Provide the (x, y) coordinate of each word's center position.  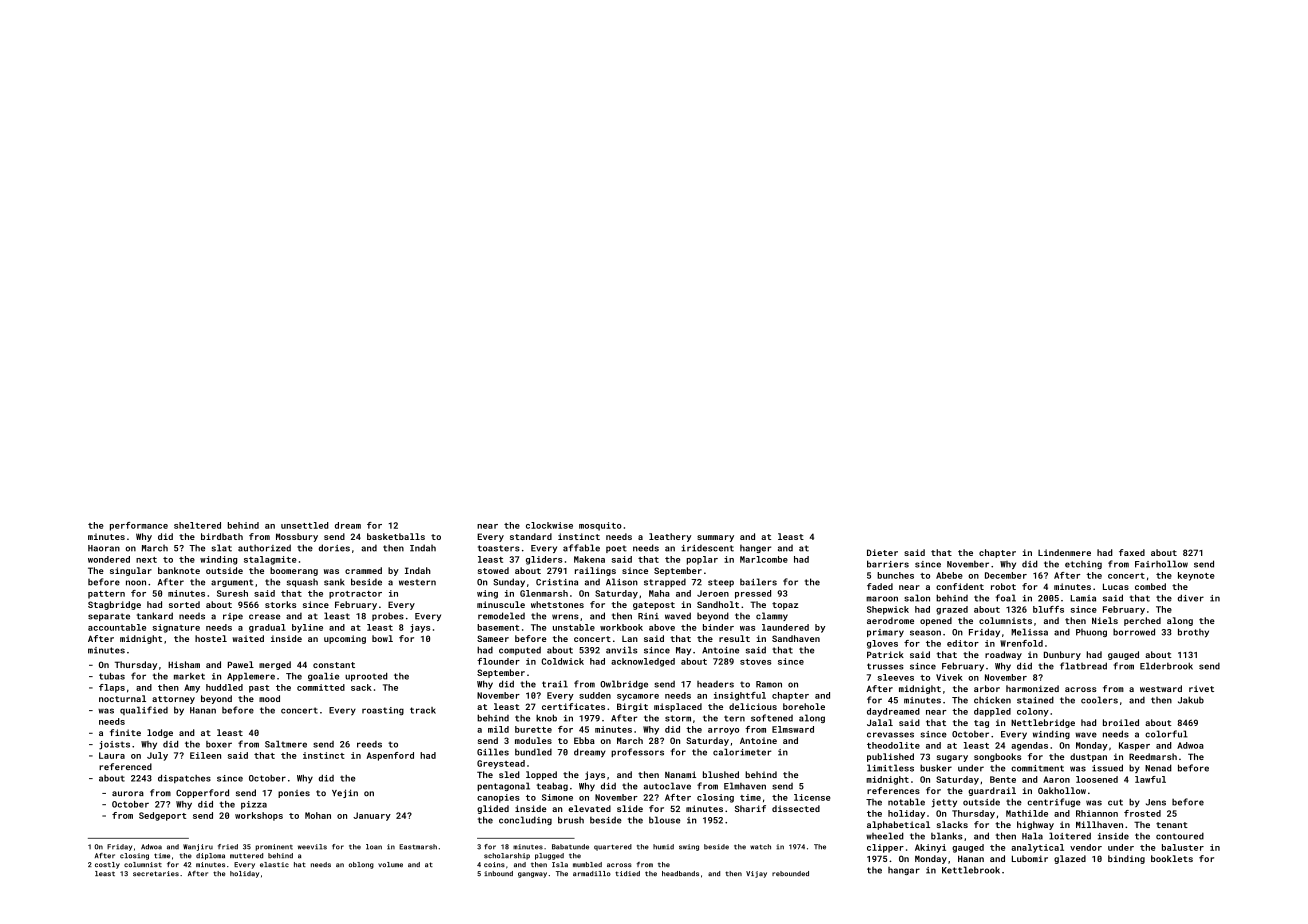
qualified (144, 710)
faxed (1132, 552)
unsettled (305, 525)
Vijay (756, 874)
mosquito (600, 526)
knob (546, 718)
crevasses (890, 735)
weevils (312, 847)
